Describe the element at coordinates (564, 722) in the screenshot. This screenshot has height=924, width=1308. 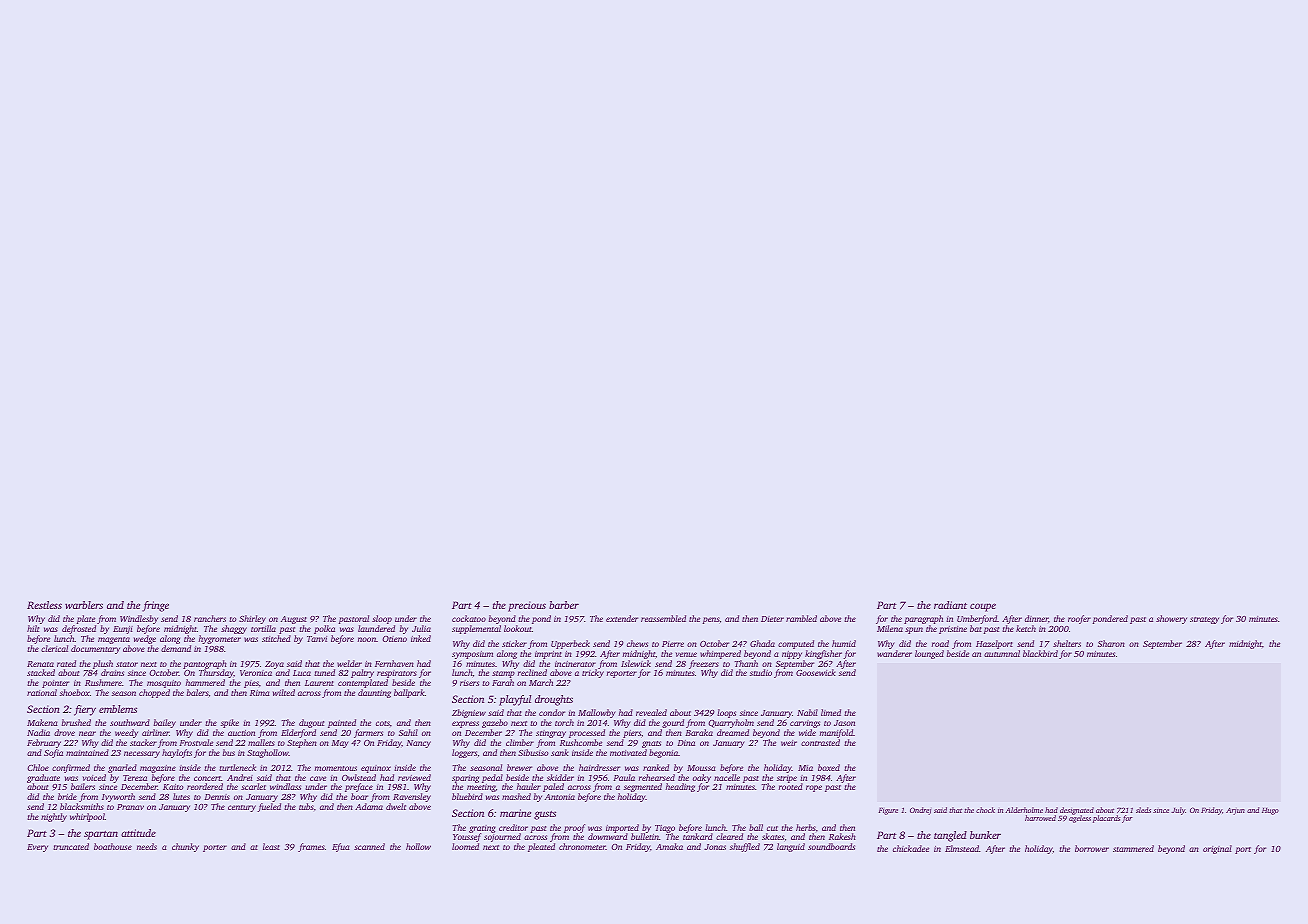
I see `torch` at that location.
